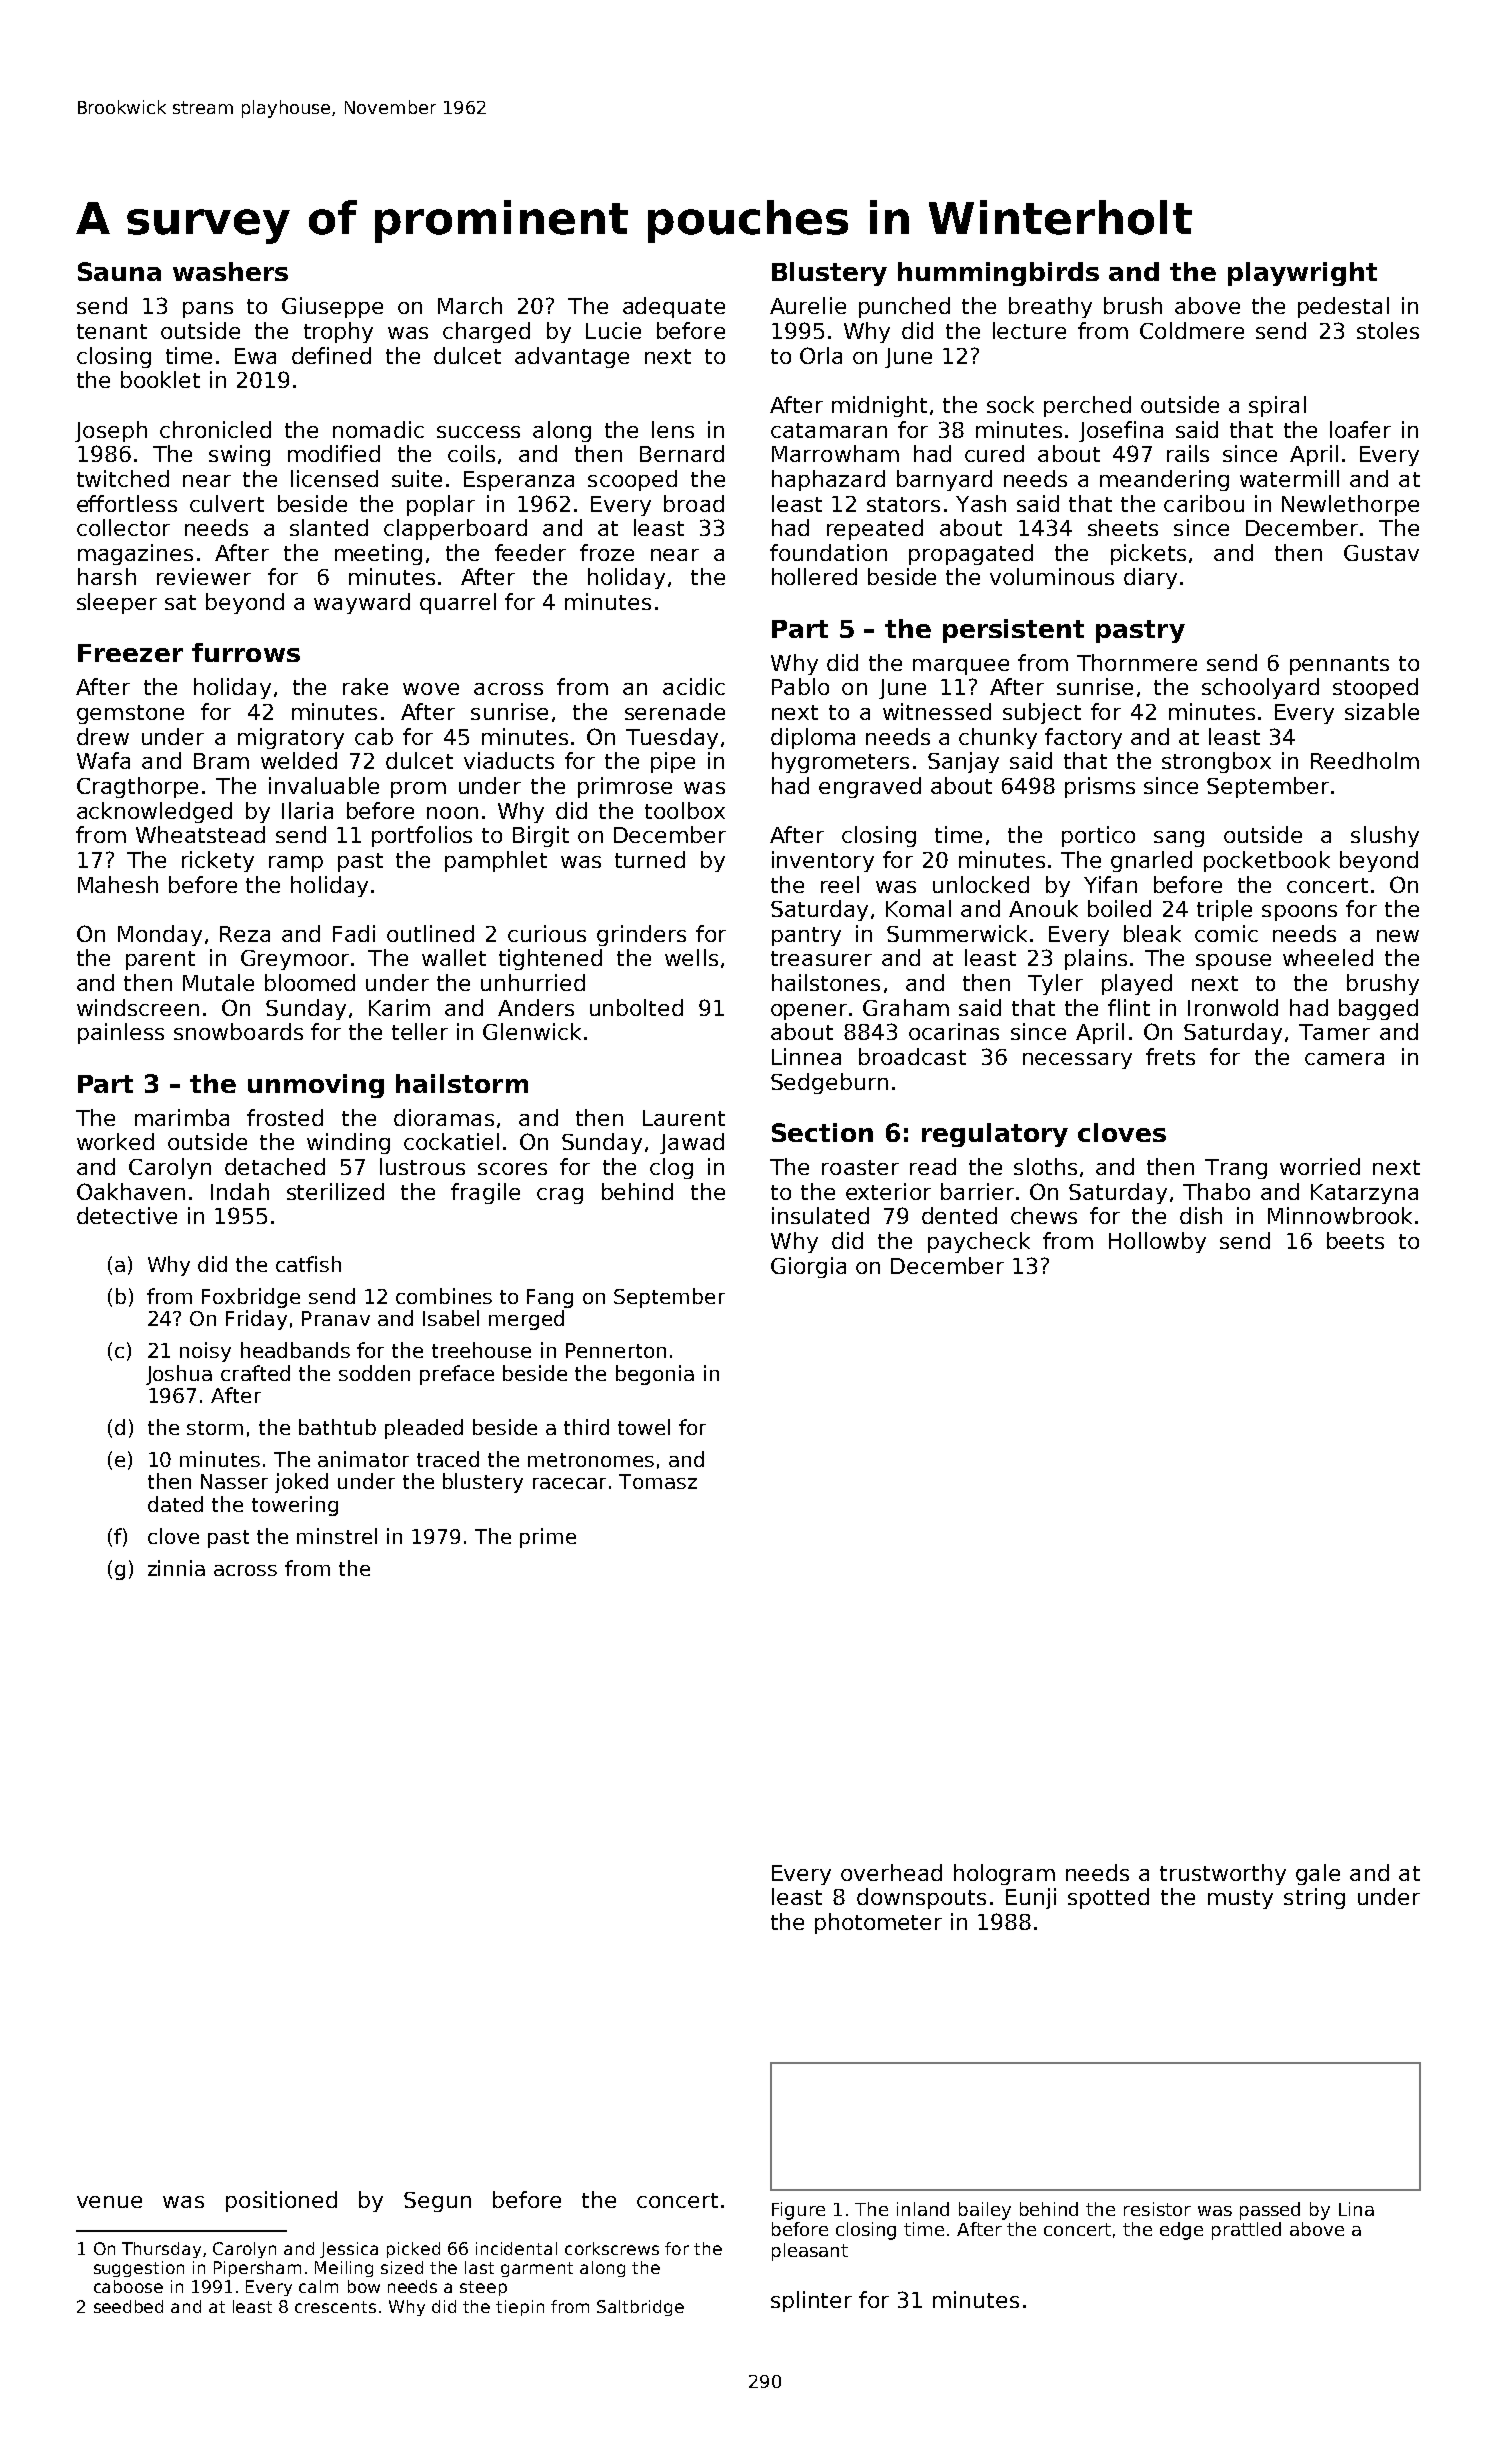 This screenshot has height=2464, width=1496. What do you see at coordinates (1302, 274) in the screenshot?
I see `playwright` at bounding box center [1302, 274].
